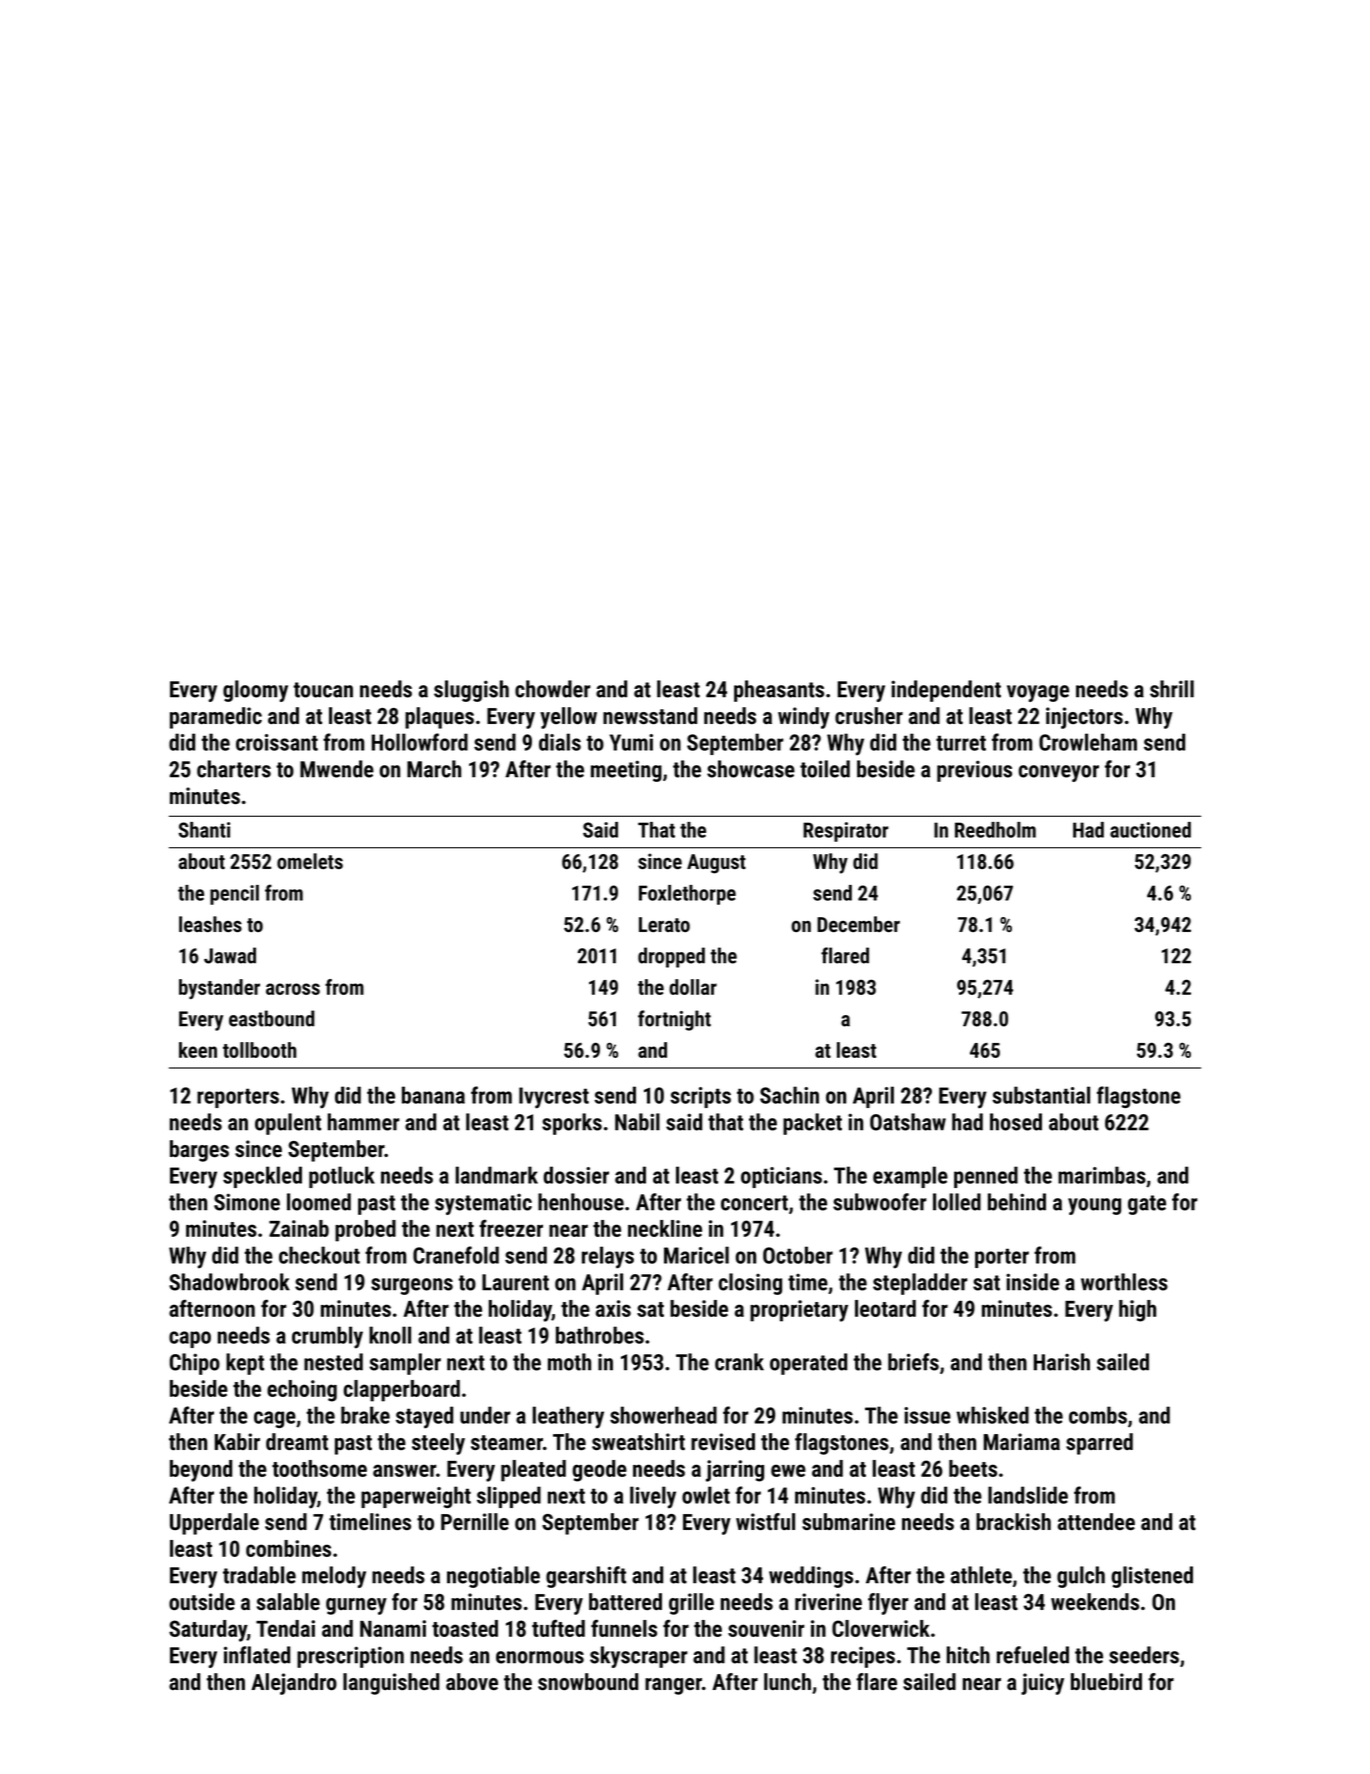 The width and height of the document is (1370, 1774). Describe the element at coordinates (1172, 689) in the document. I see `shrill` at that location.
